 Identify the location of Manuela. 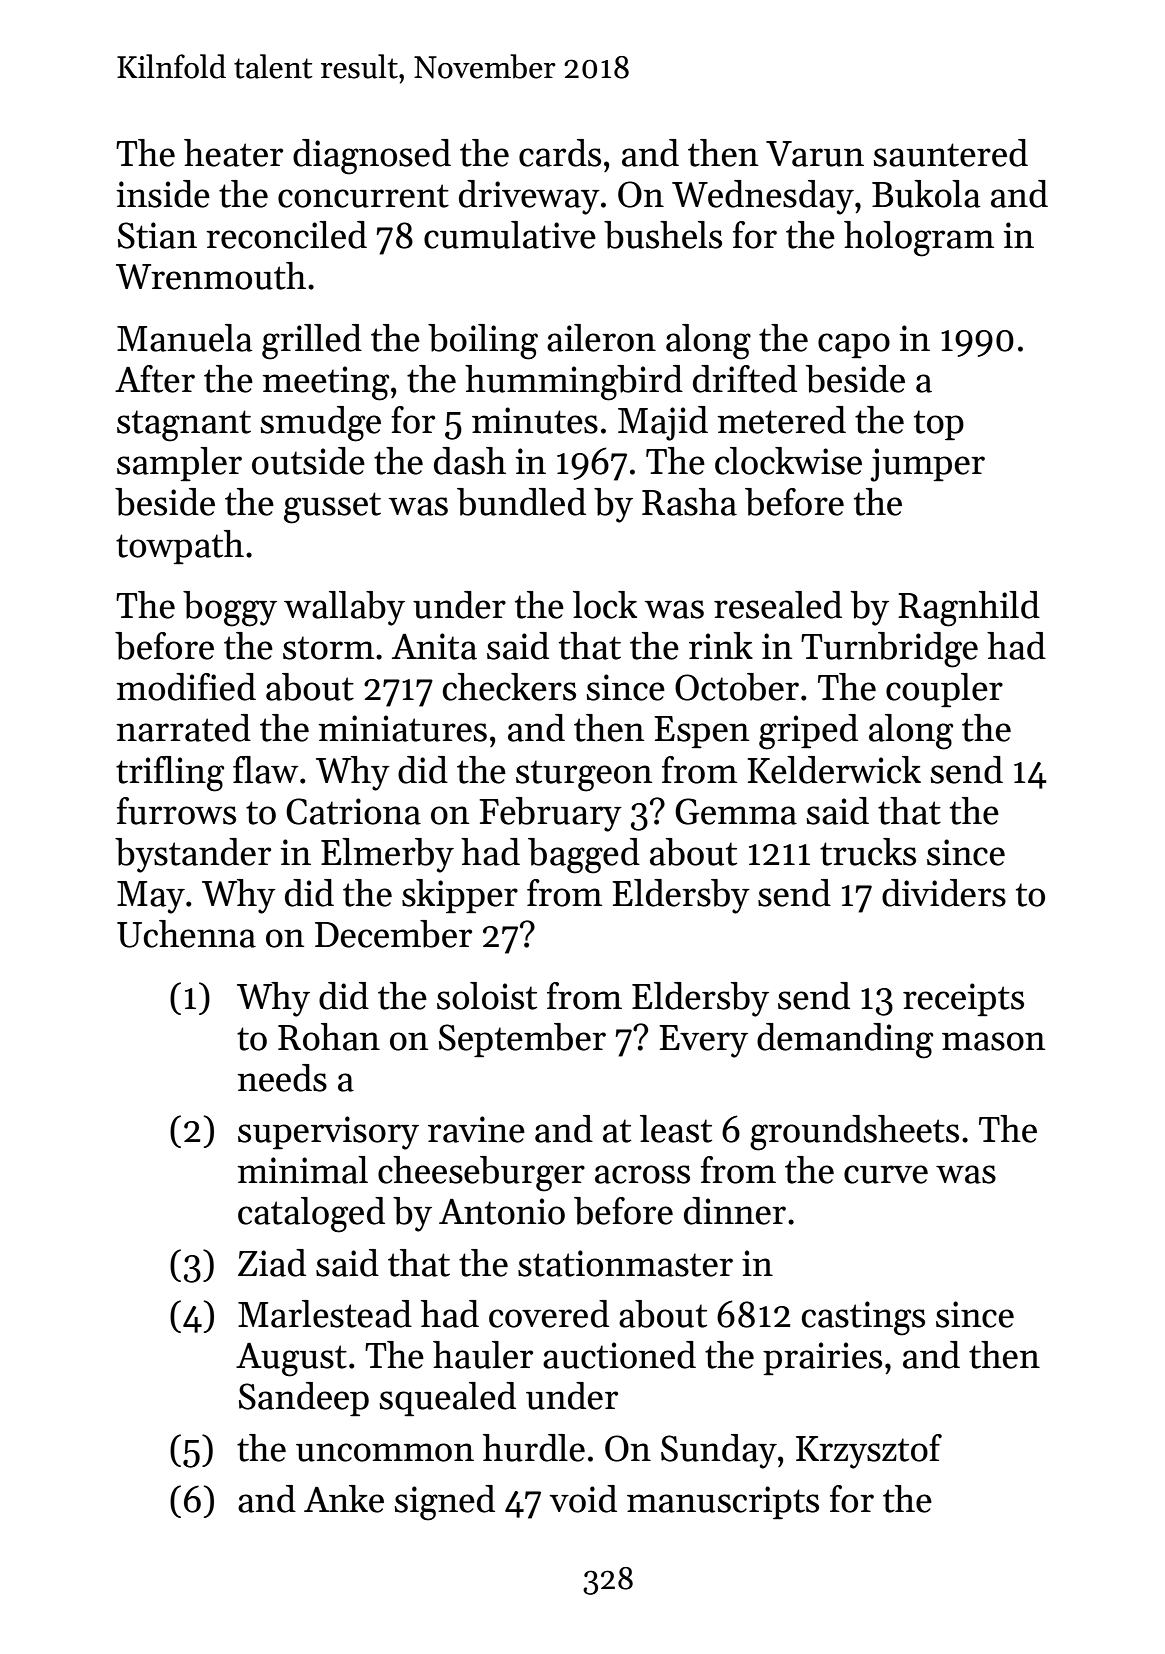
(184, 338).
